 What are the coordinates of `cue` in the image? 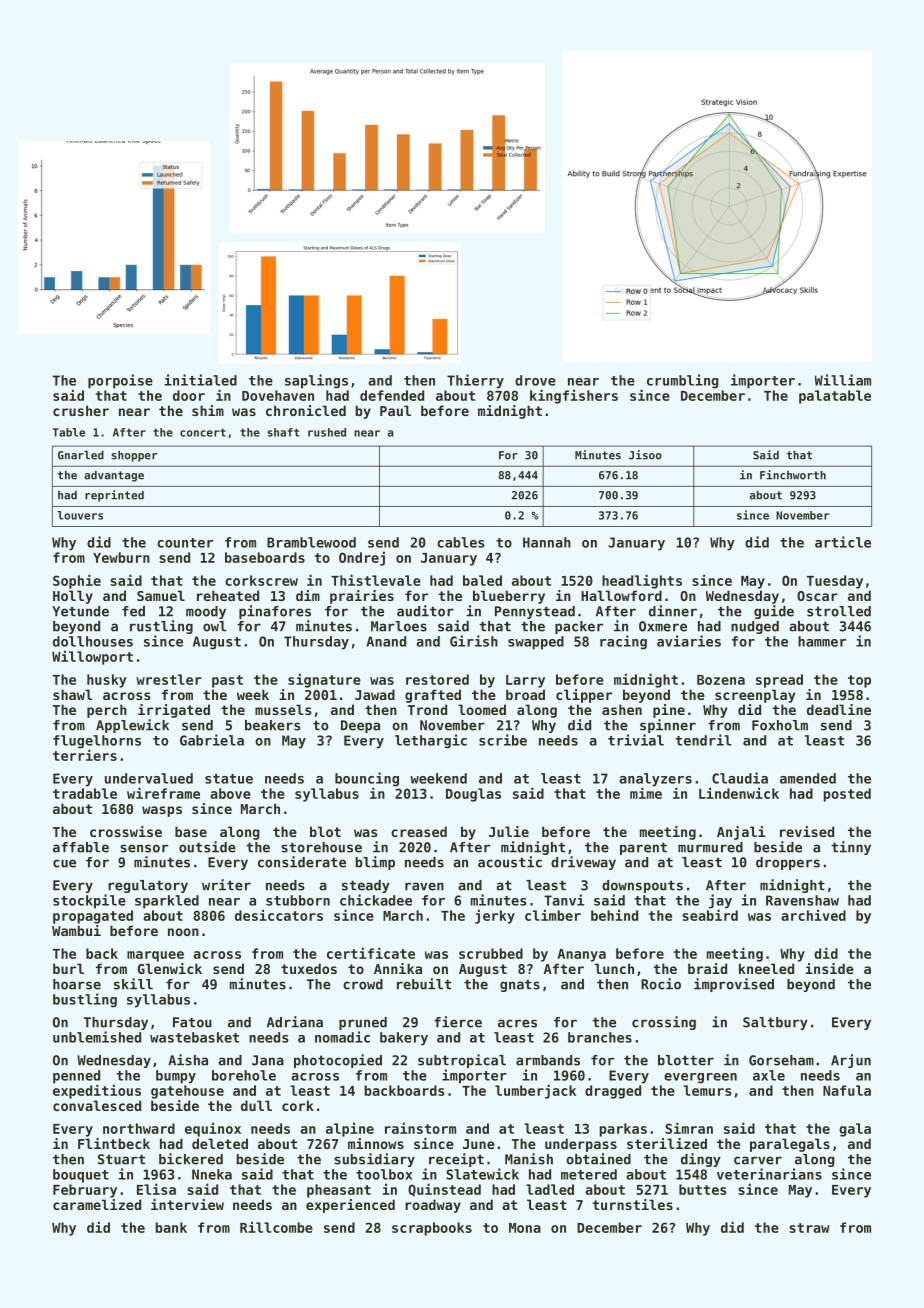 It's located at (64, 863).
